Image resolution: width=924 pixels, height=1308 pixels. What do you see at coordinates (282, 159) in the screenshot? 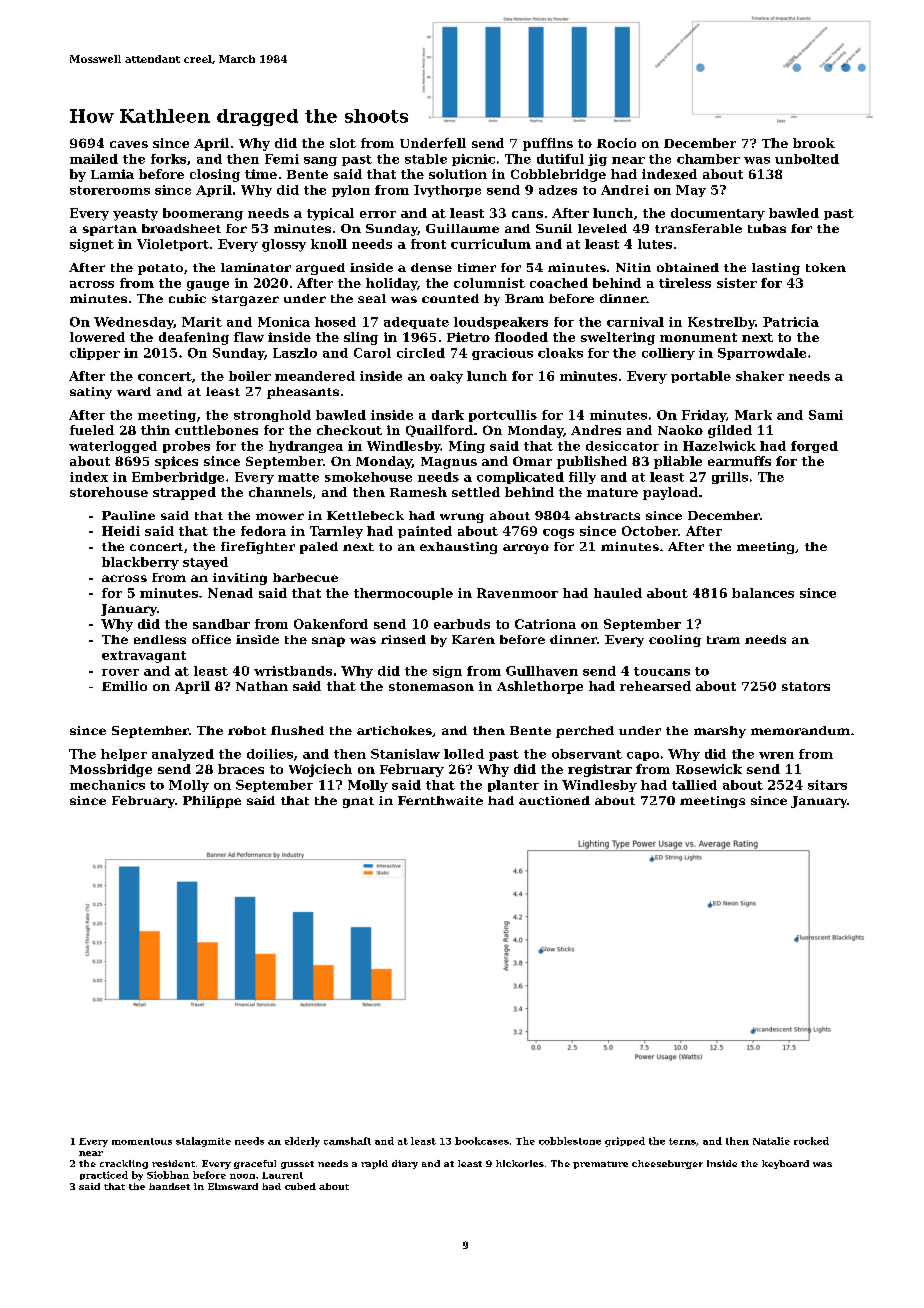
I see `Femi` at bounding box center [282, 159].
